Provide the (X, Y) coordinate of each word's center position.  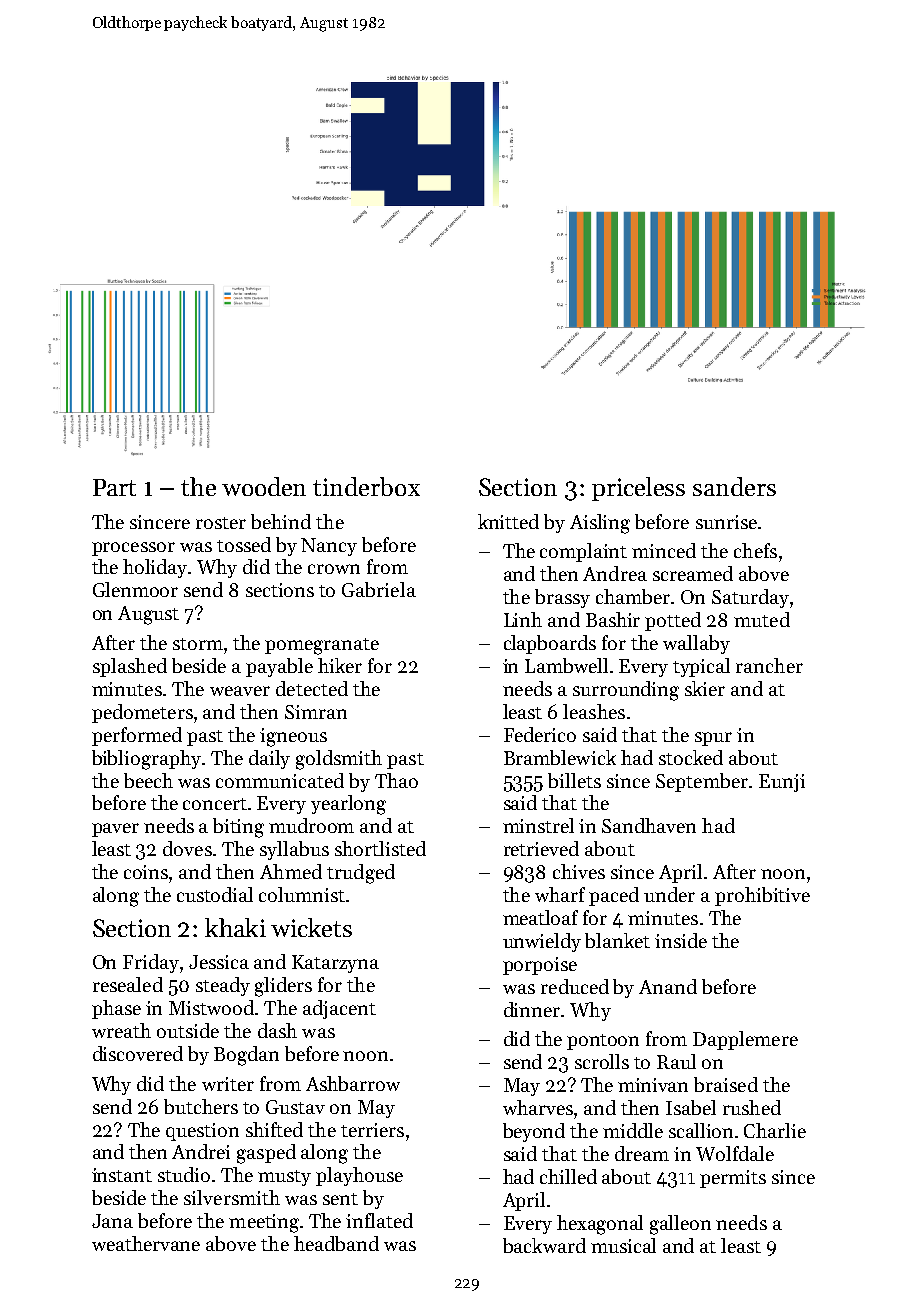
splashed (130, 667)
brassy (562, 598)
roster (221, 523)
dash (277, 1030)
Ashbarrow (353, 1083)
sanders (734, 486)
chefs (755, 550)
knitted (508, 521)
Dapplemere (745, 1040)
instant (122, 1175)
